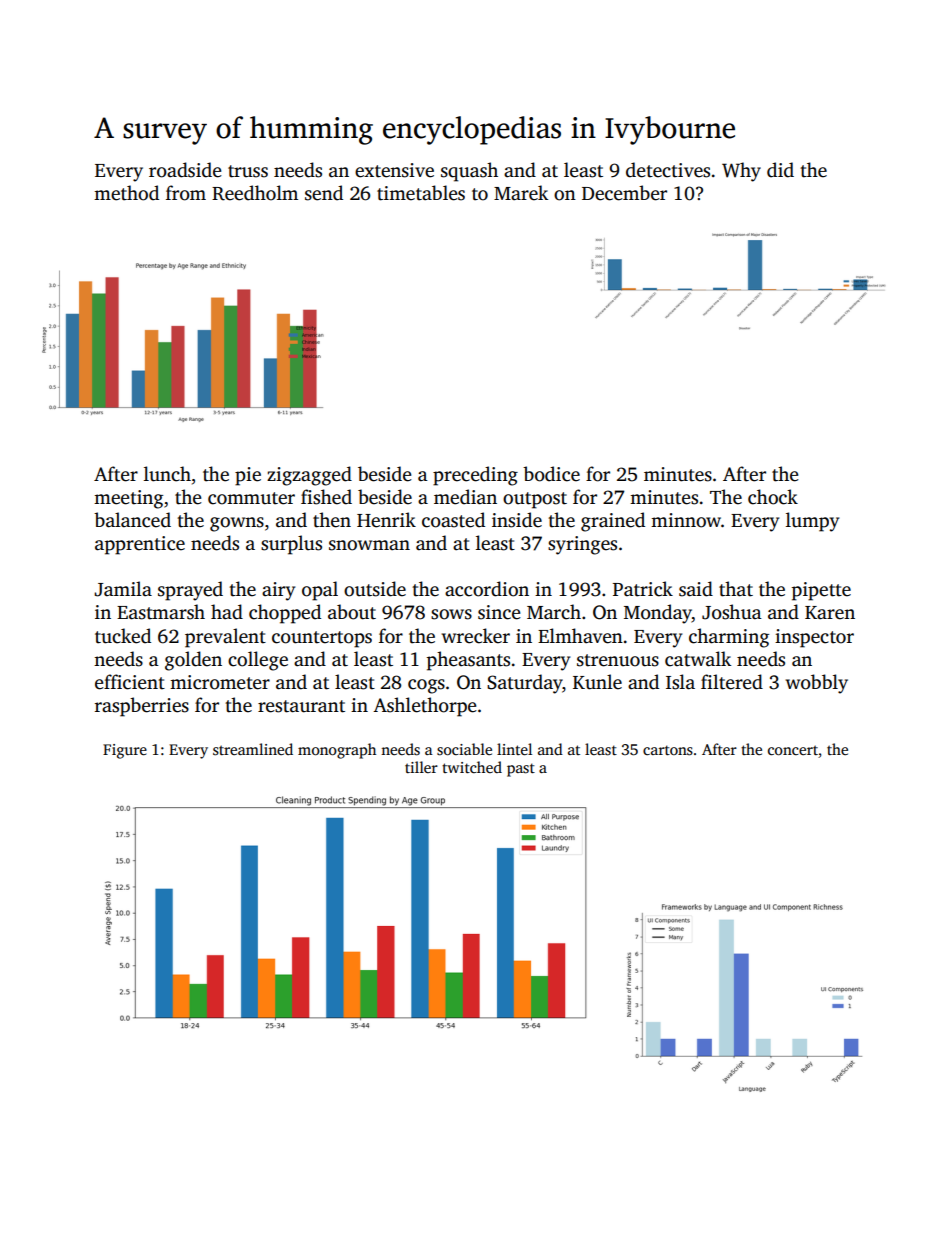 This screenshot has width=952, height=1233. What do you see at coordinates (140, 545) in the screenshot?
I see `apprentice` at bounding box center [140, 545].
